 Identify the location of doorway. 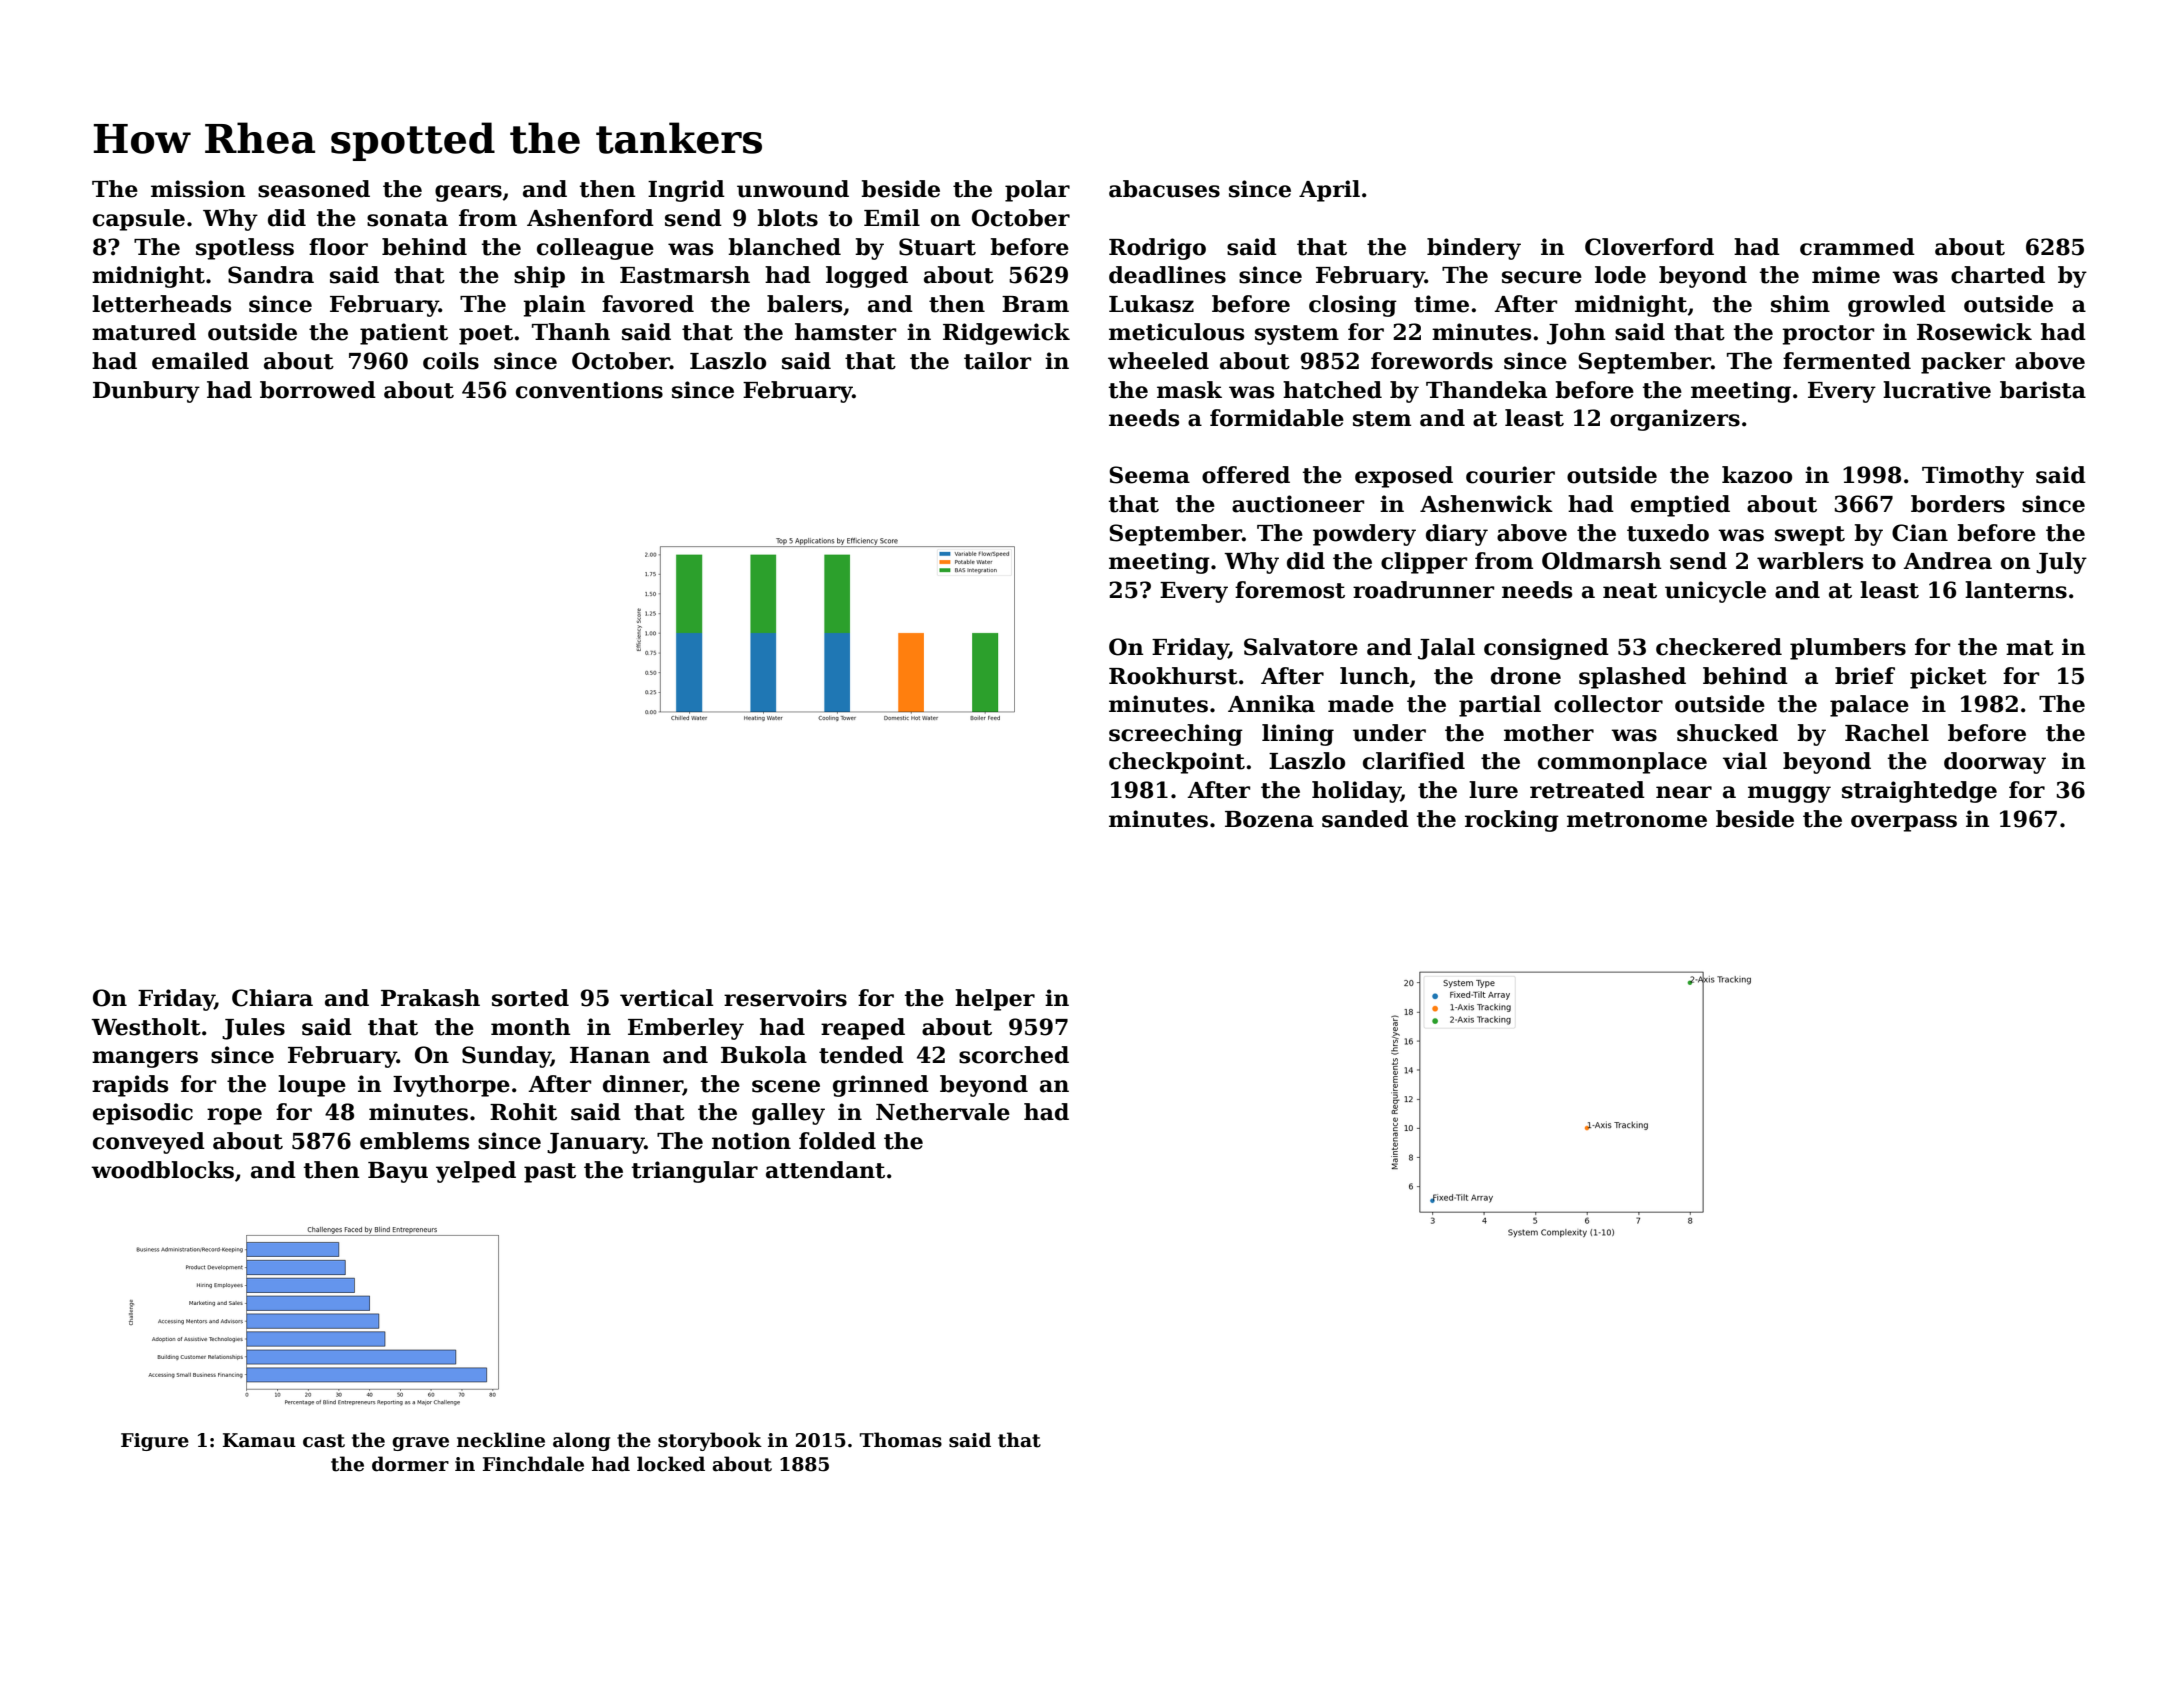
(1995, 763).
